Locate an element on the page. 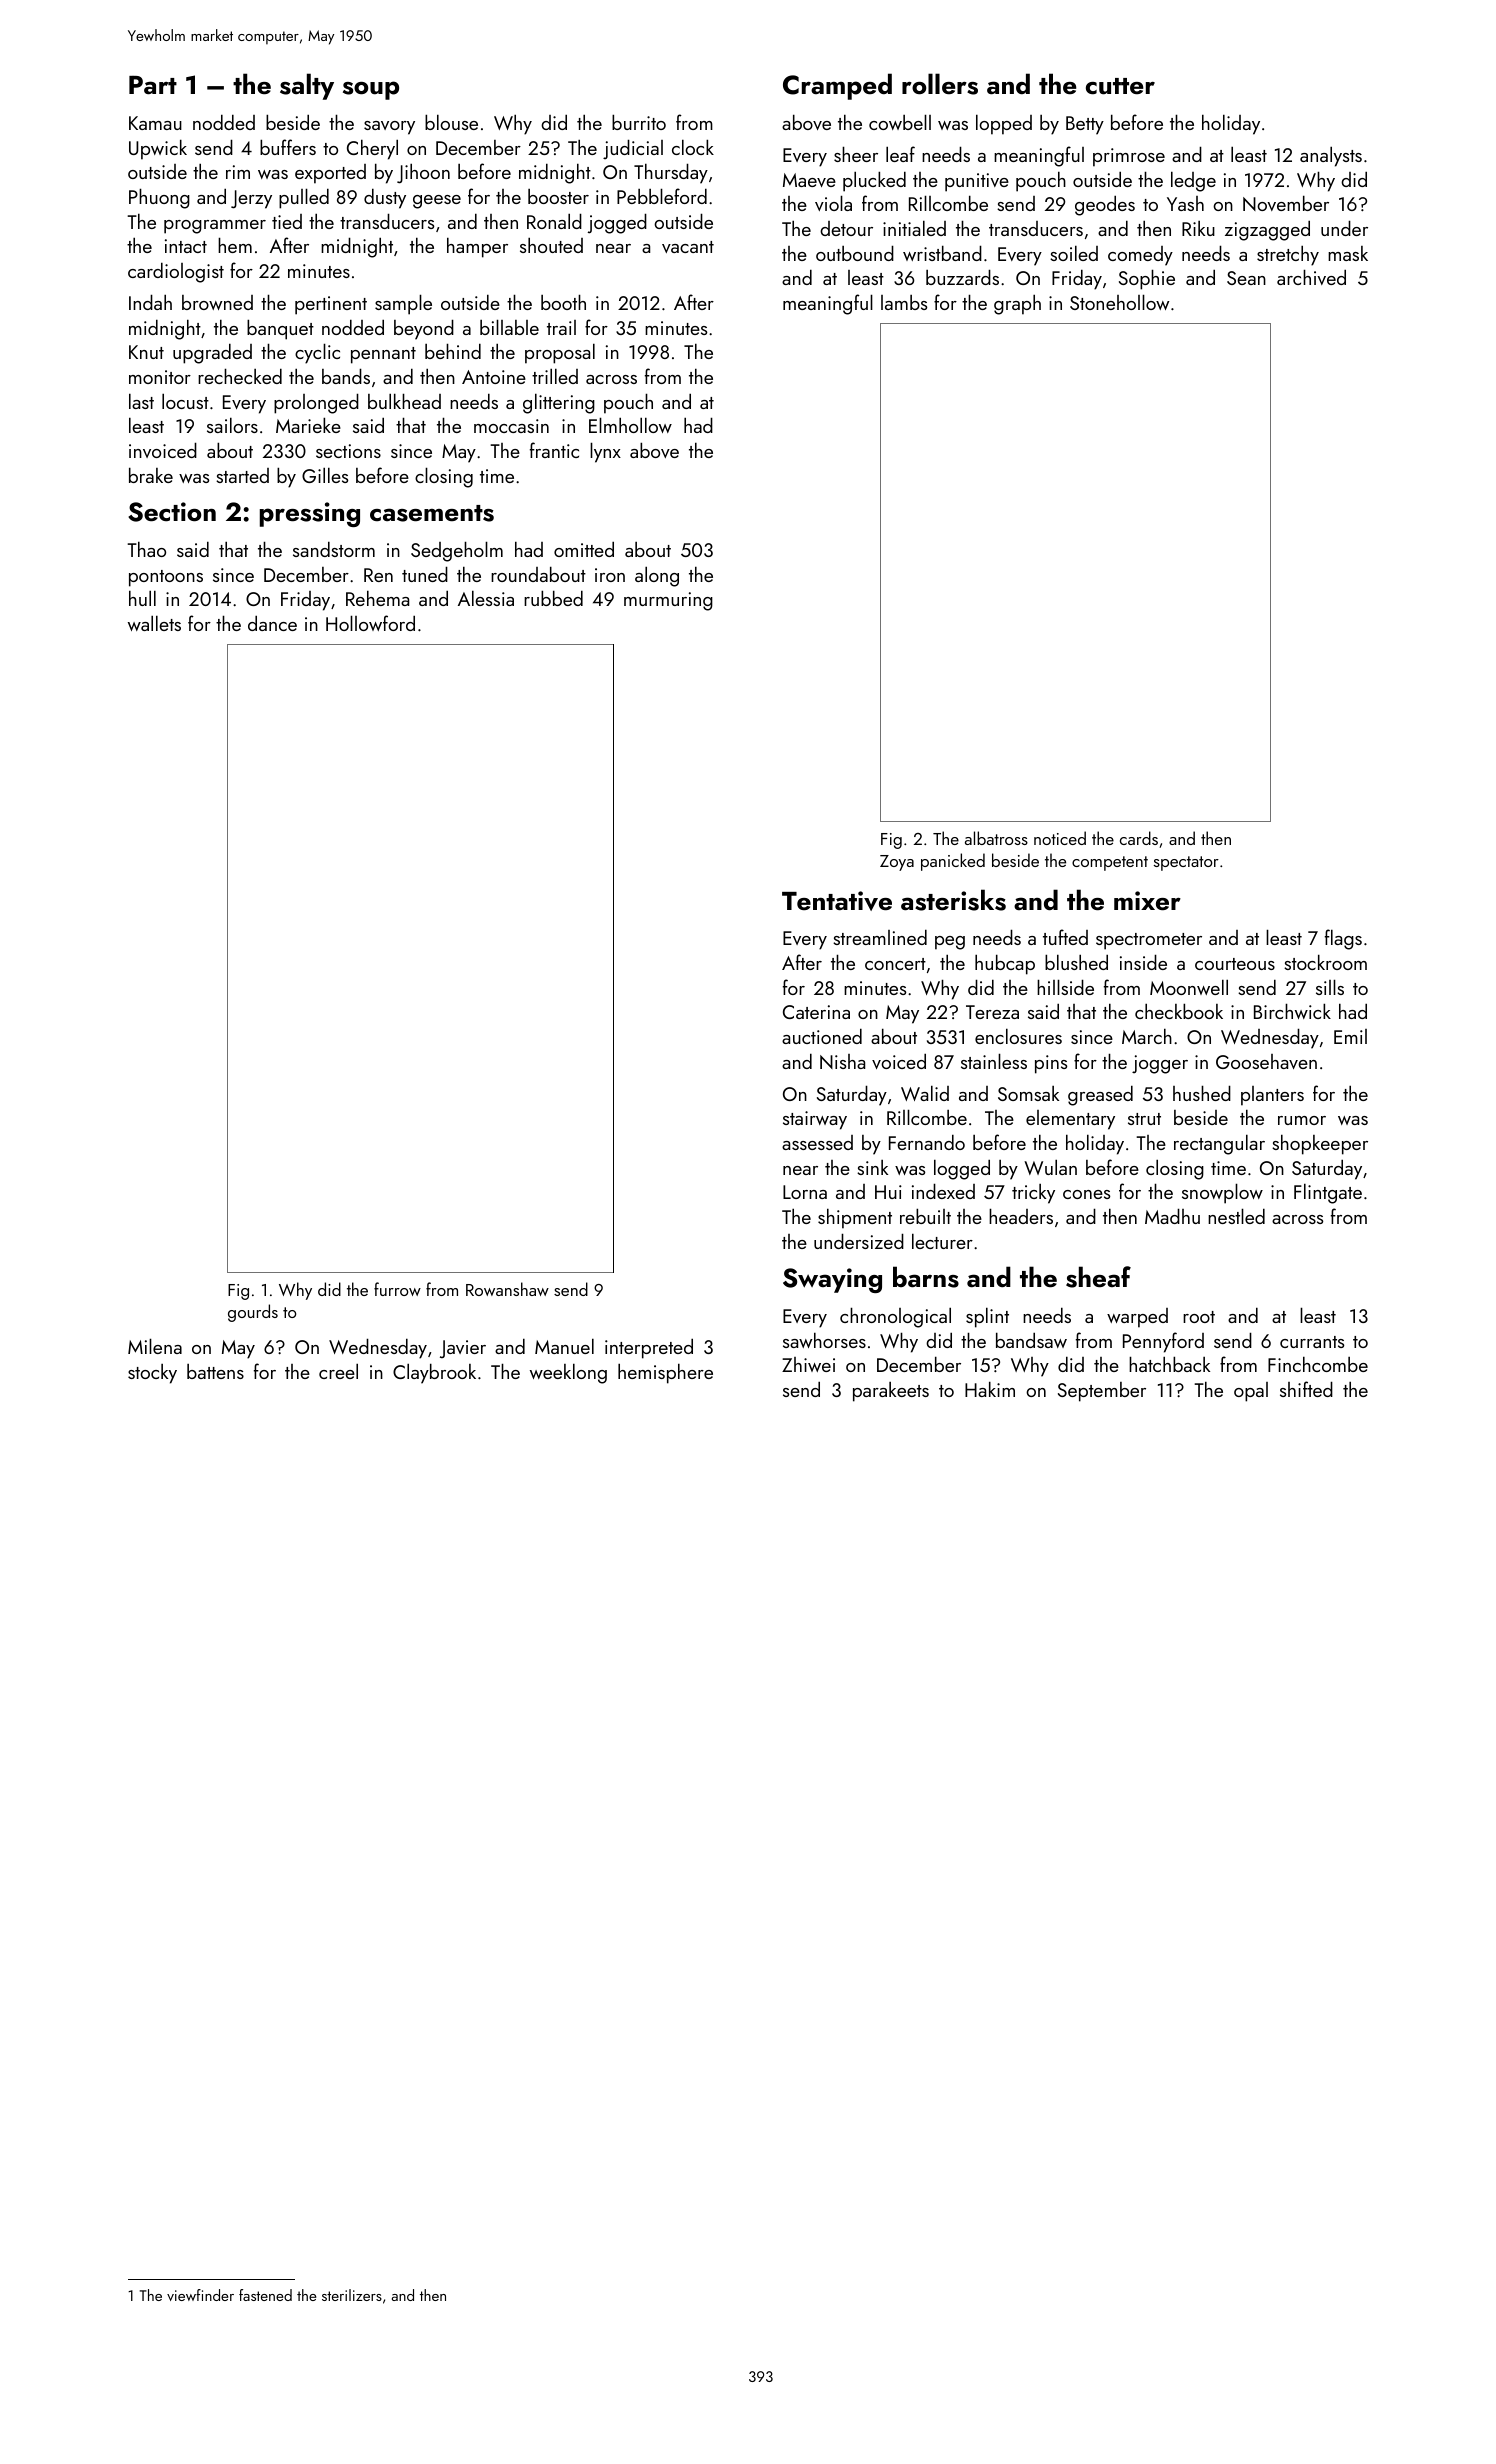  sterilizers is located at coordinates (352, 2295).
